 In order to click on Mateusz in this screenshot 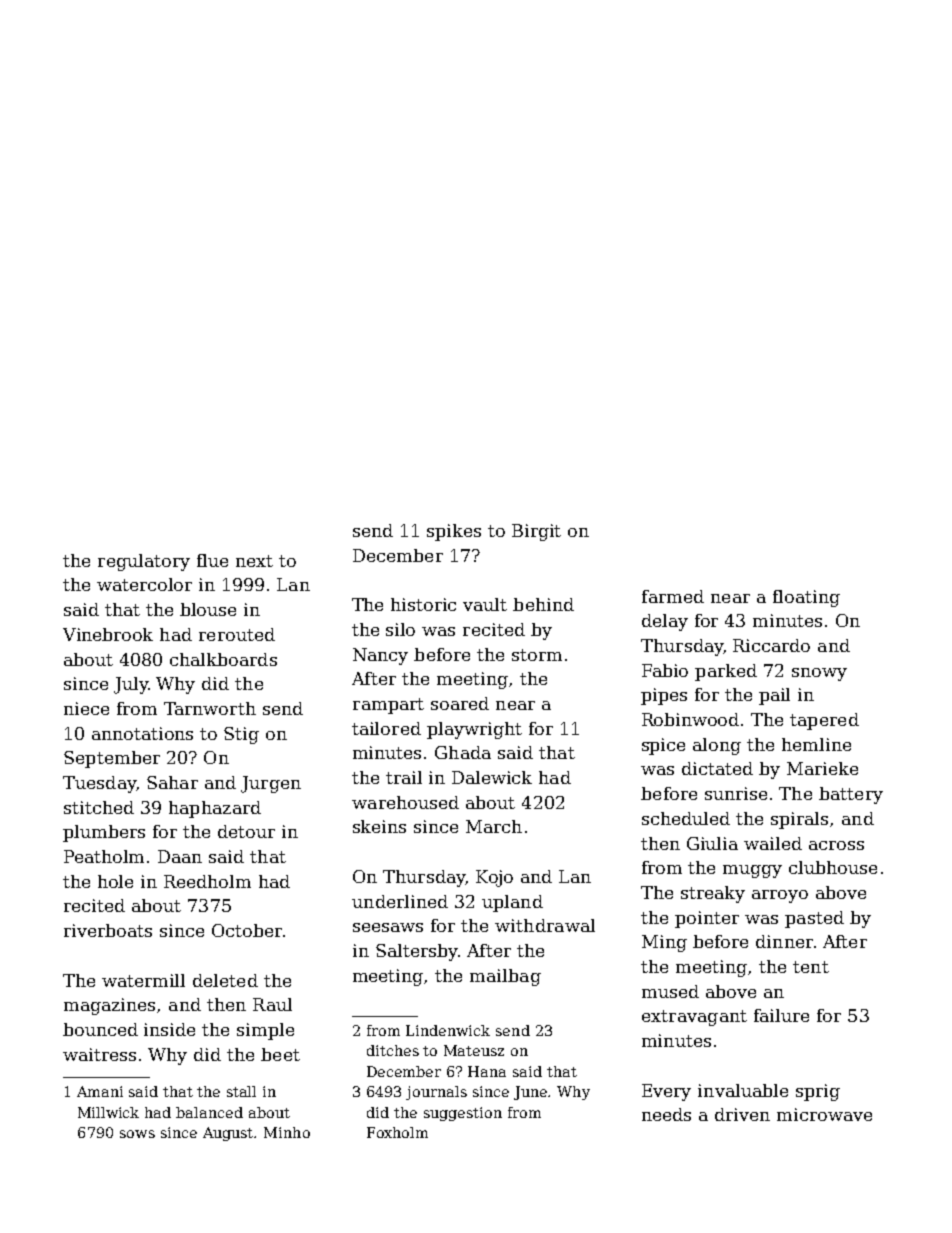, I will do `click(474, 1050)`.
